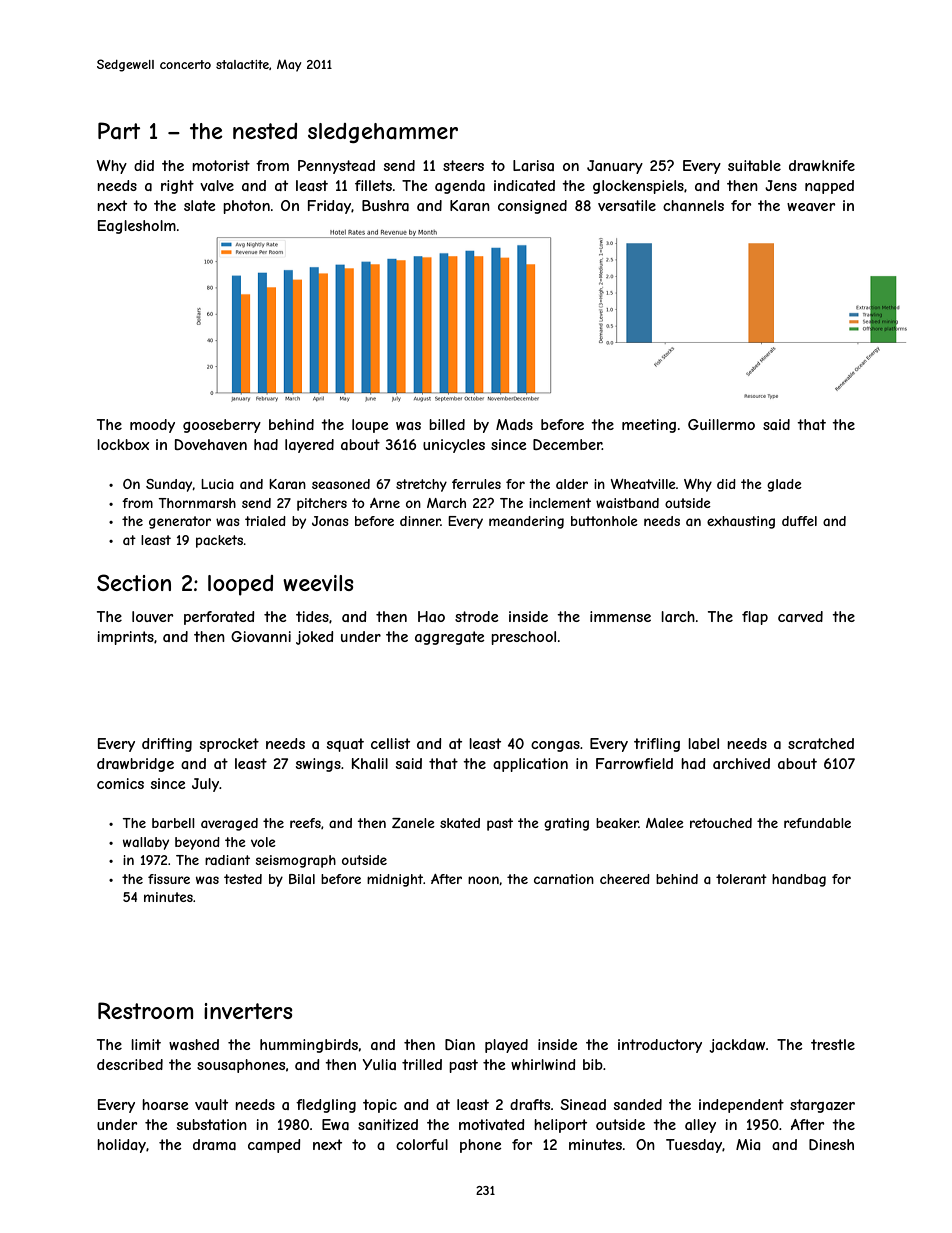 Image resolution: width=952 pixels, height=1233 pixels. I want to click on Part, so click(119, 131).
